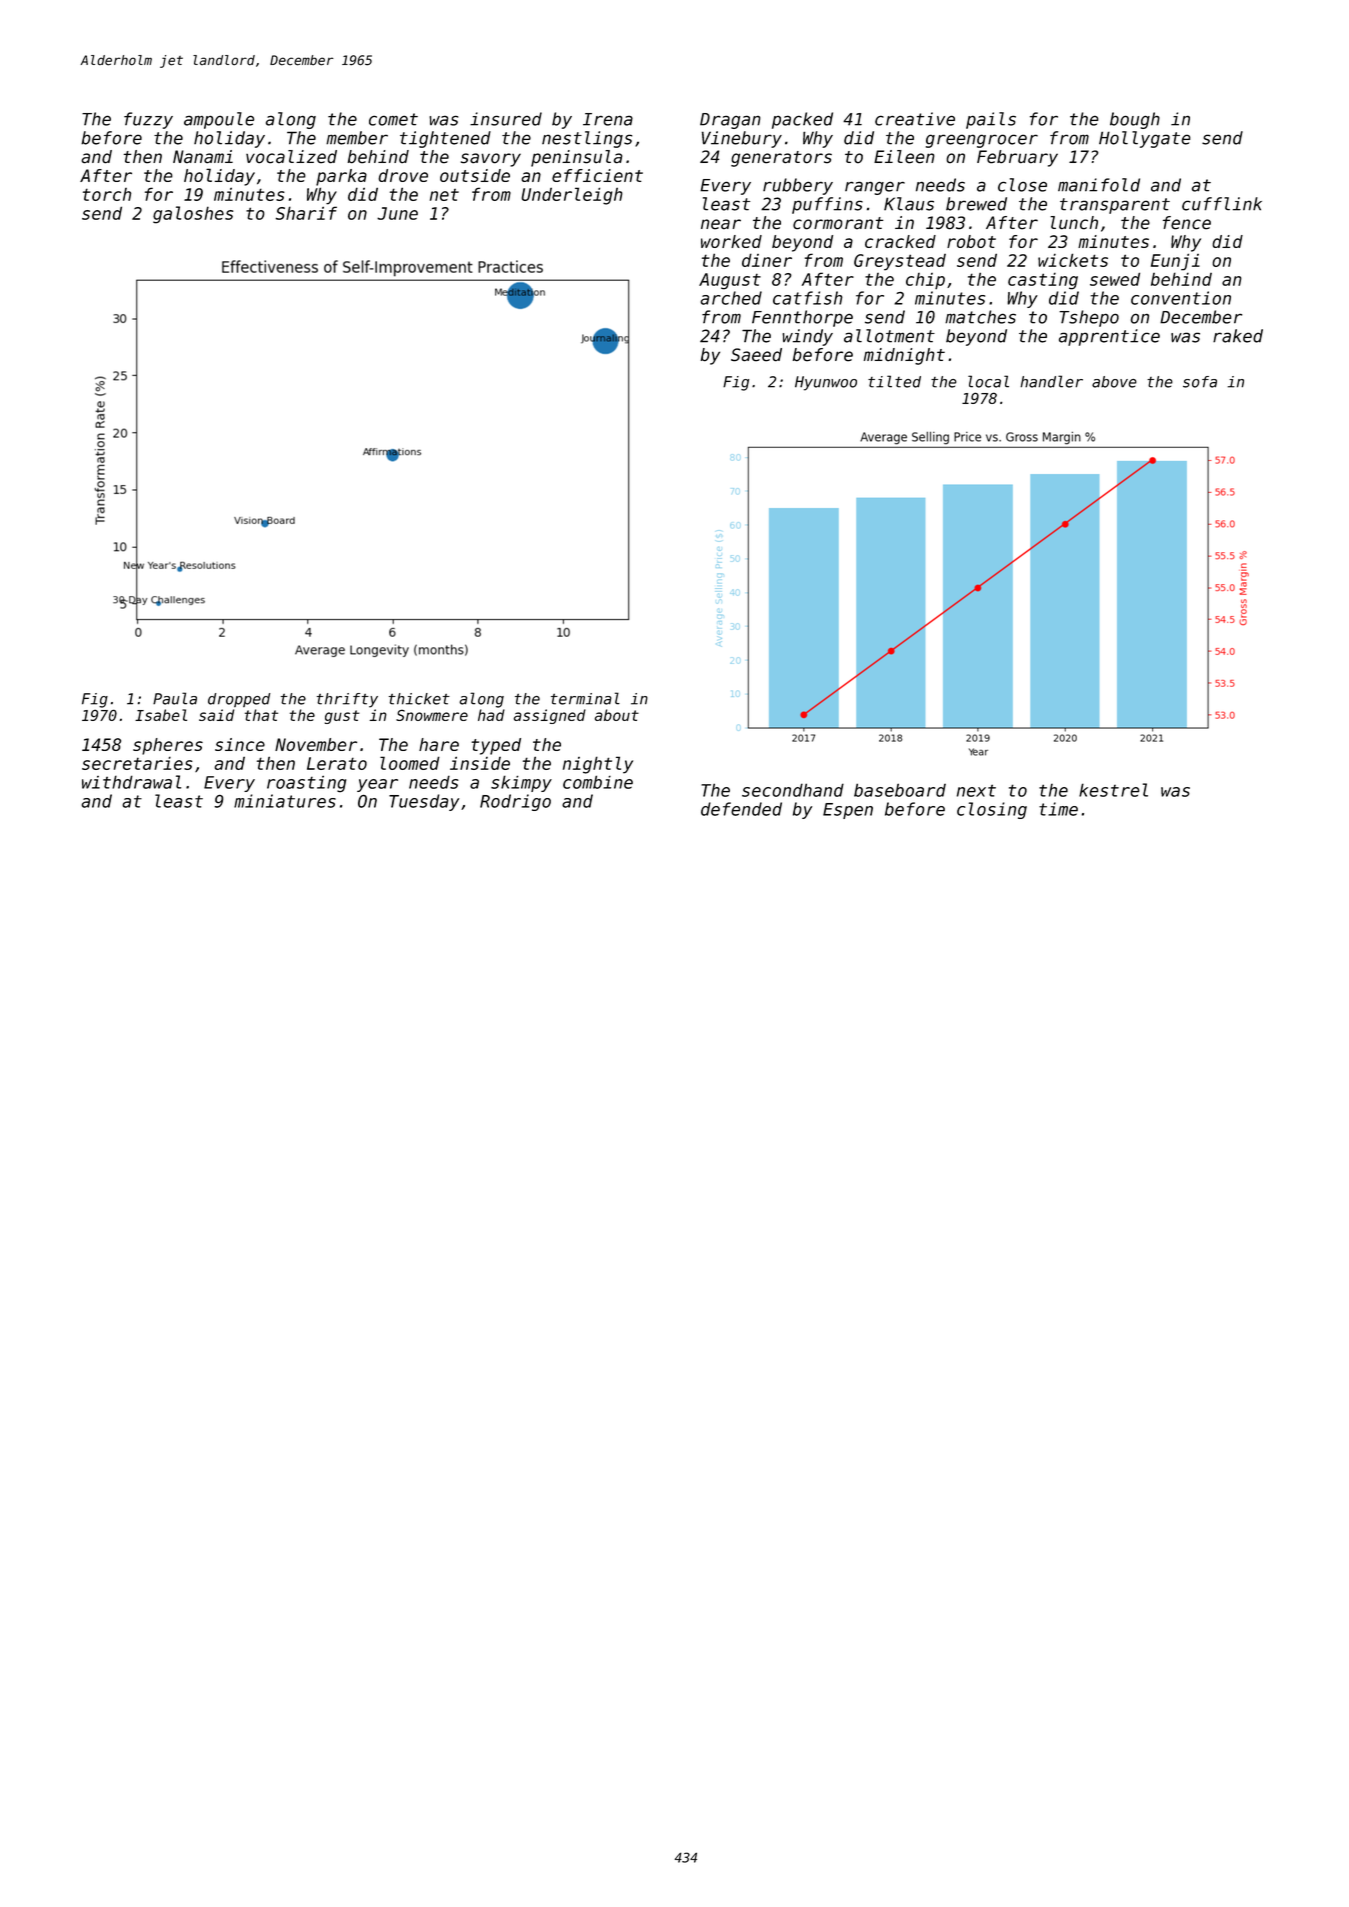 This screenshot has height=1907, width=1349. I want to click on fence, so click(1187, 223).
